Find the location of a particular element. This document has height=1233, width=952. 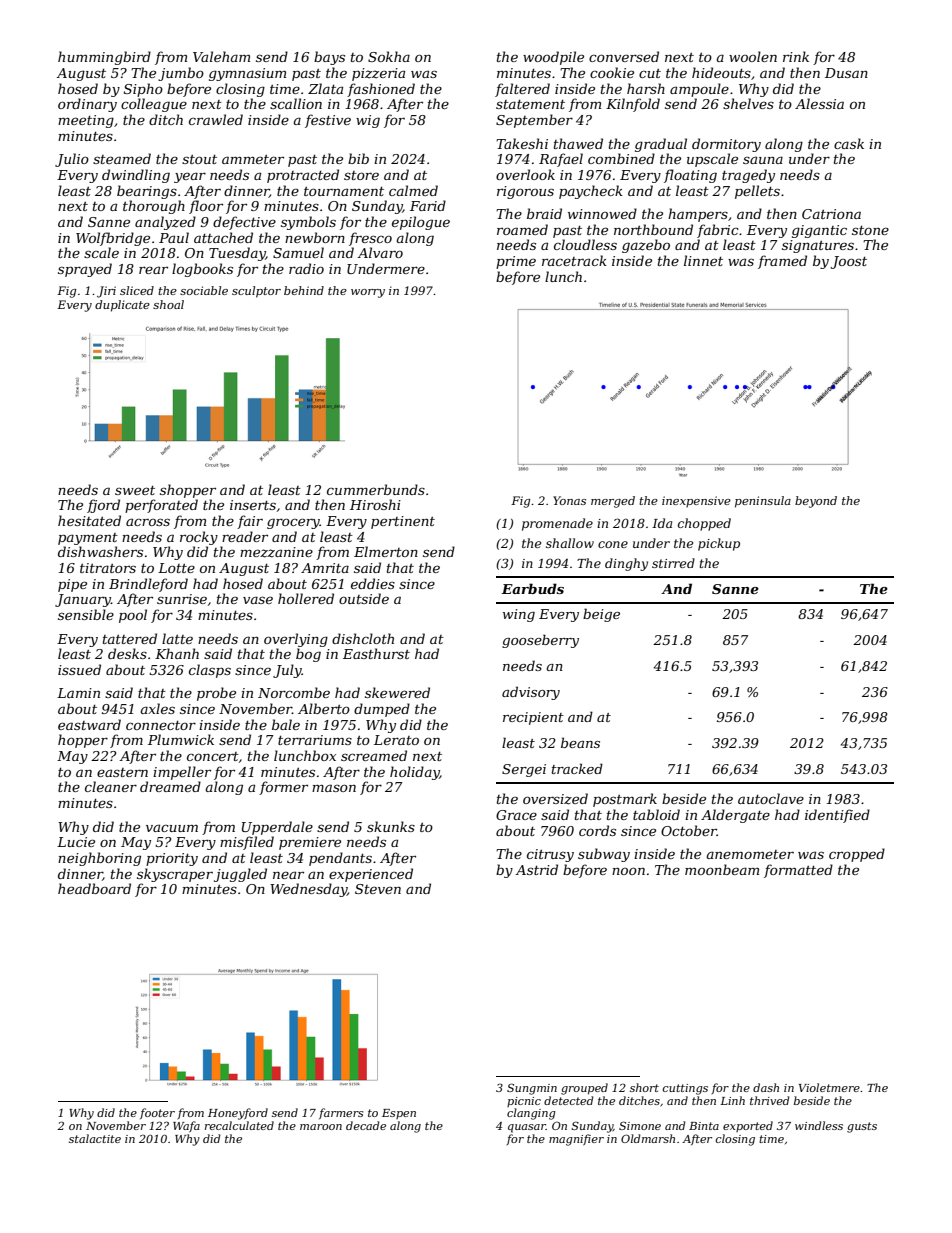

woolen is located at coordinates (753, 56).
